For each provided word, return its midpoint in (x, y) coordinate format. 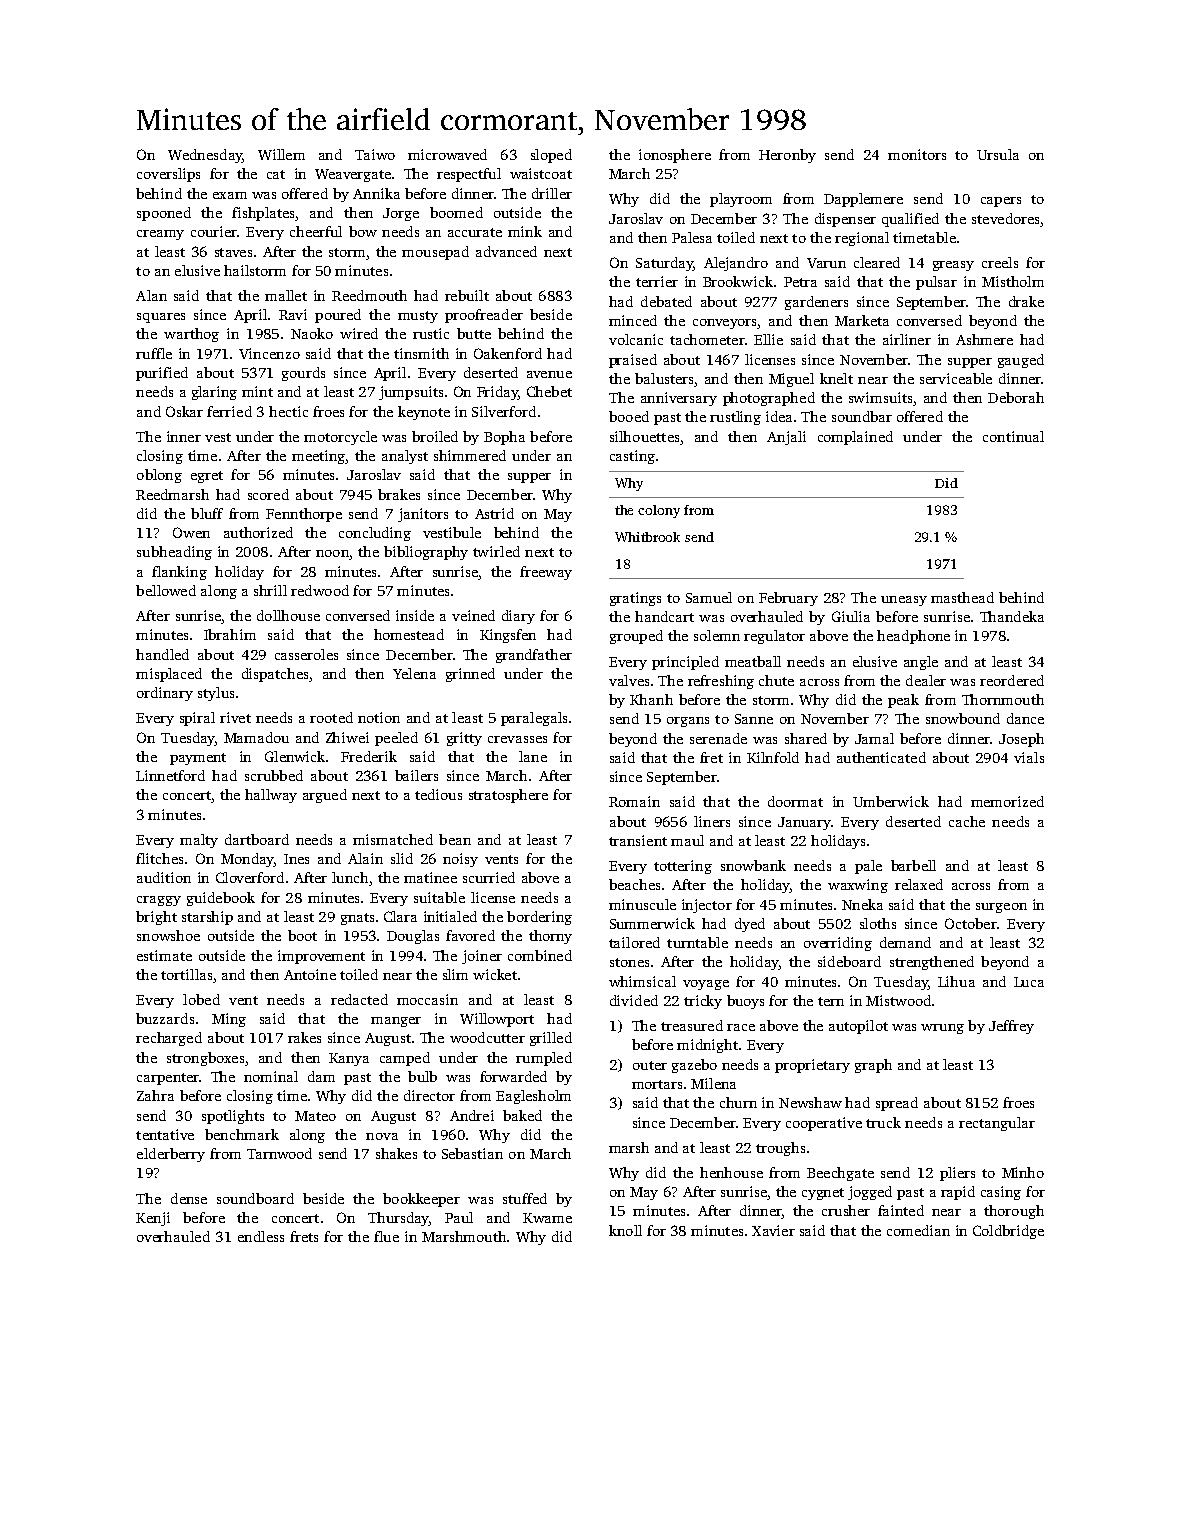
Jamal (874, 738)
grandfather (534, 656)
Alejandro (736, 264)
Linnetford (170, 775)
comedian (918, 1230)
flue (386, 1236)
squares (161, 318)
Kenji (153, 1219)
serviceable (956, 378)
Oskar (184, 411)
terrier (657, 281)
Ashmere (984, 339)
